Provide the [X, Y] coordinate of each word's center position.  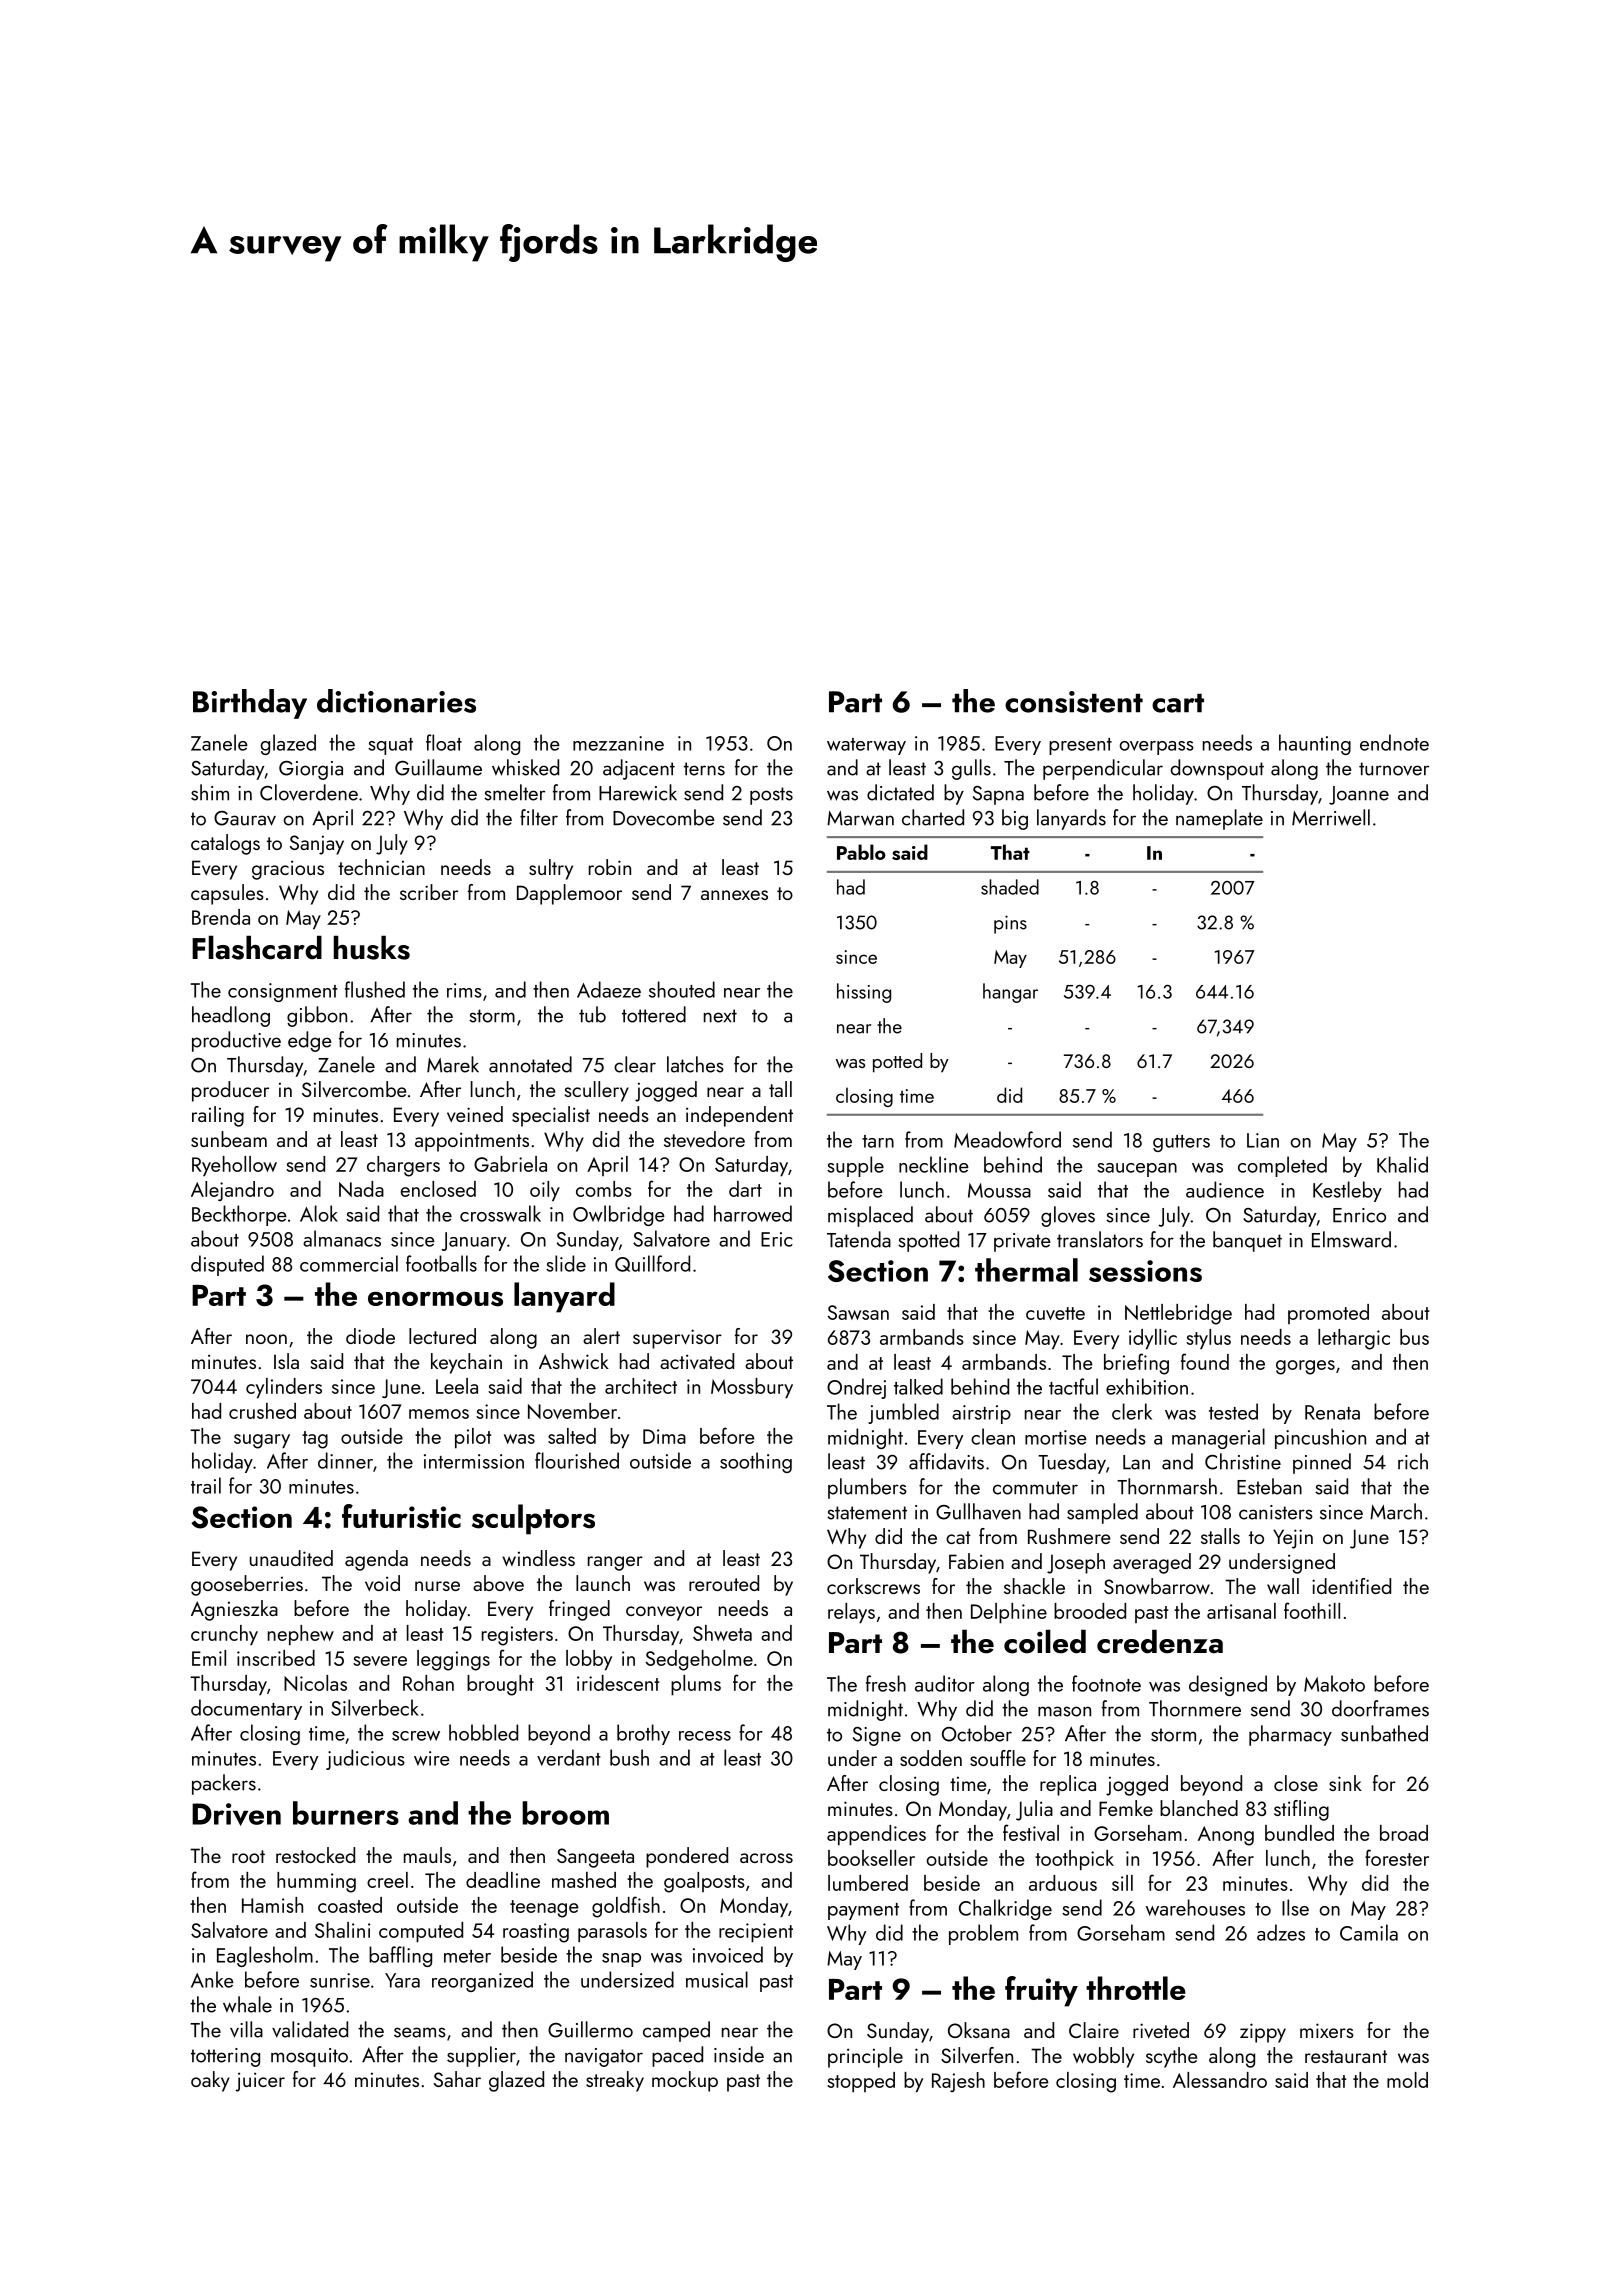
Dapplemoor [569, 894]
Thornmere [1195, 1708]
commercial [349, 1263]
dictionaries [396, 701]
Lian [1263, 1140]
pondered [687, 1857]
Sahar [457, 2079]
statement [867, 1513]
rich [1413, 1461]
